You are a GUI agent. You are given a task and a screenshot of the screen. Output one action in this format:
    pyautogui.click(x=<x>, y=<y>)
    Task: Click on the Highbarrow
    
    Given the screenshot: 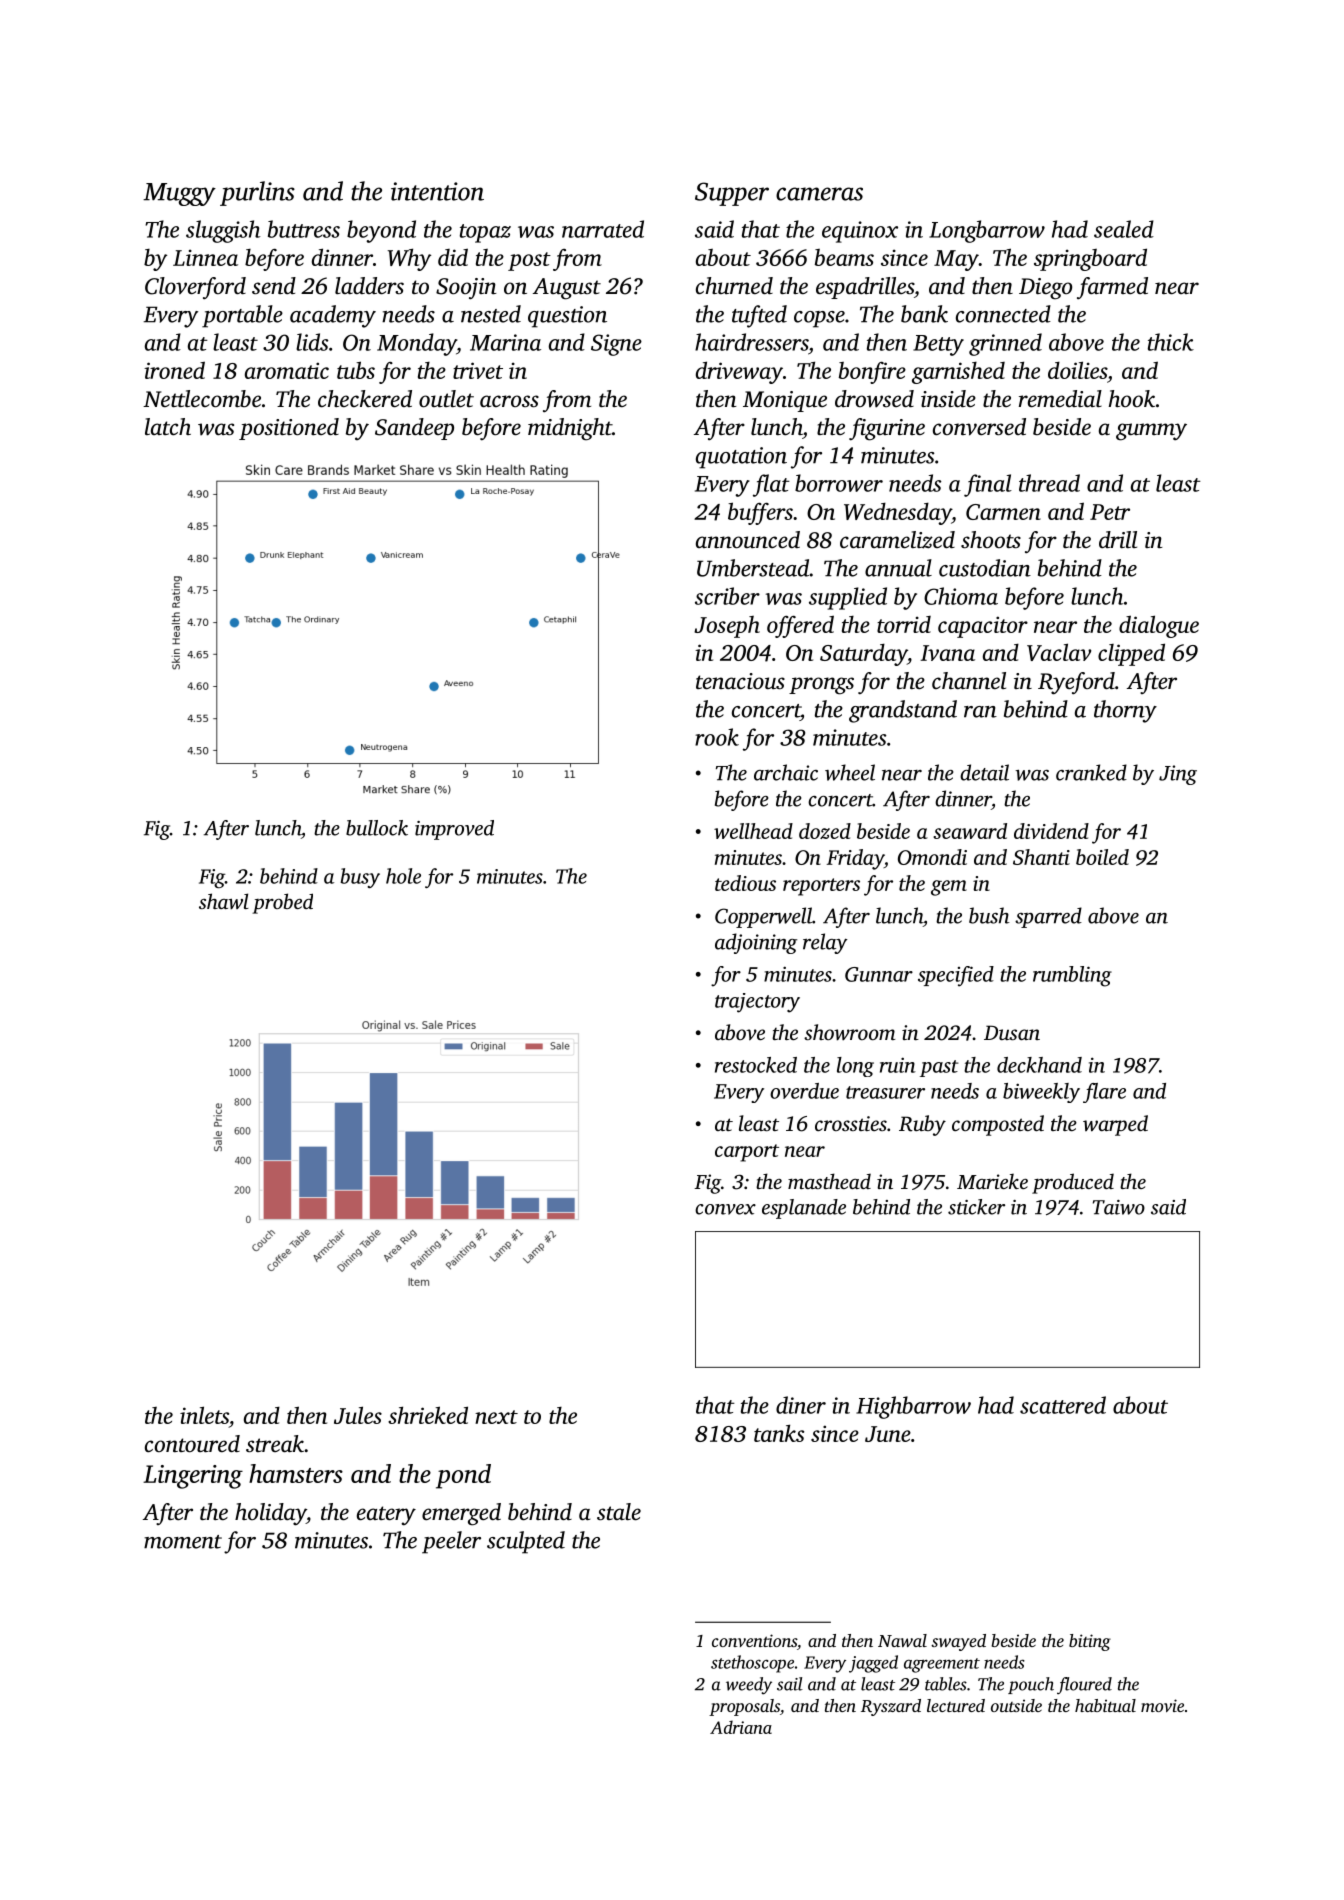 What is the action you would take?
    pyautogui.click(x=913, y=1407)
